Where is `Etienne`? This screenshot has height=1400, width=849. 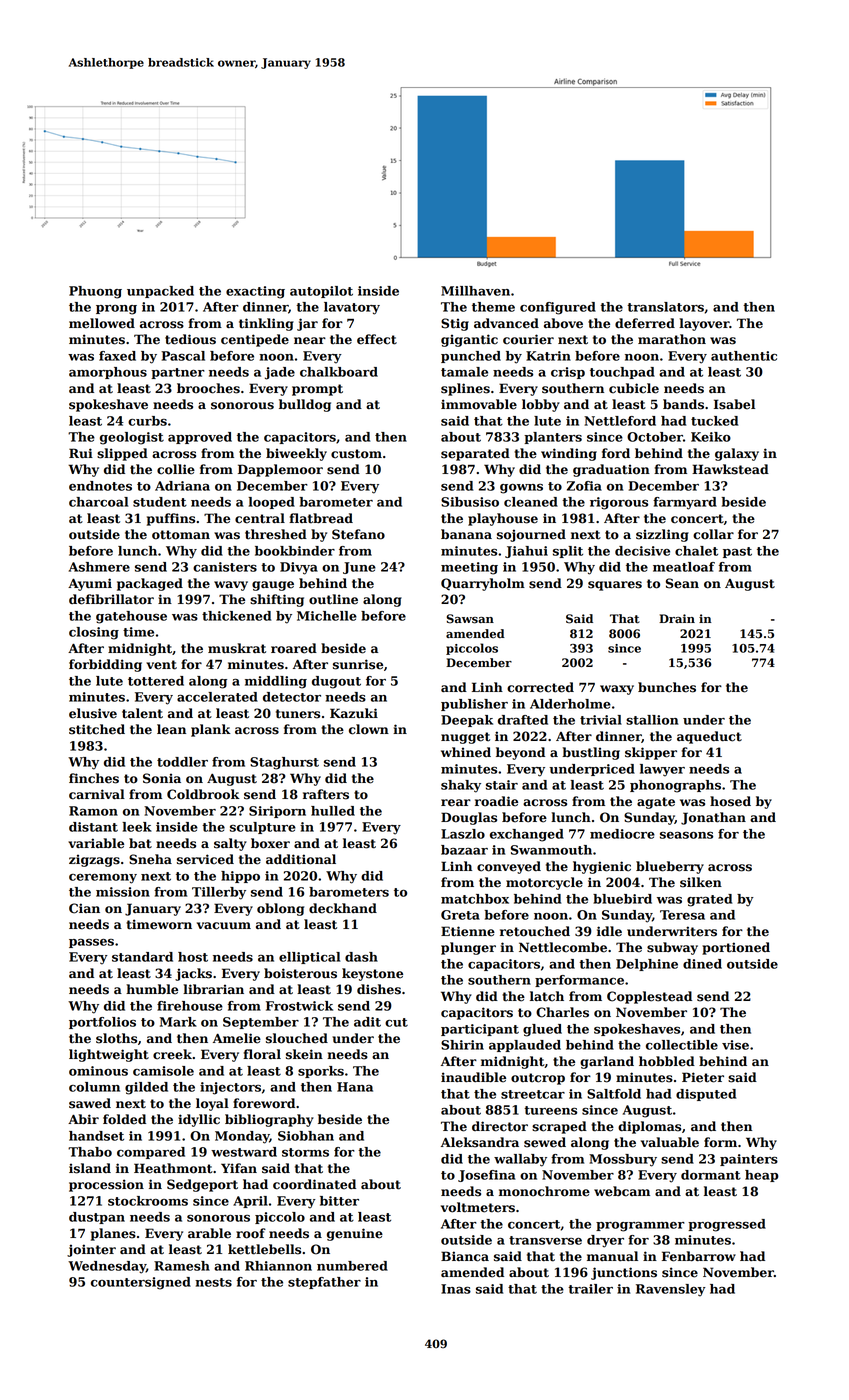
Etienne is located at coordinates (468, 931).
